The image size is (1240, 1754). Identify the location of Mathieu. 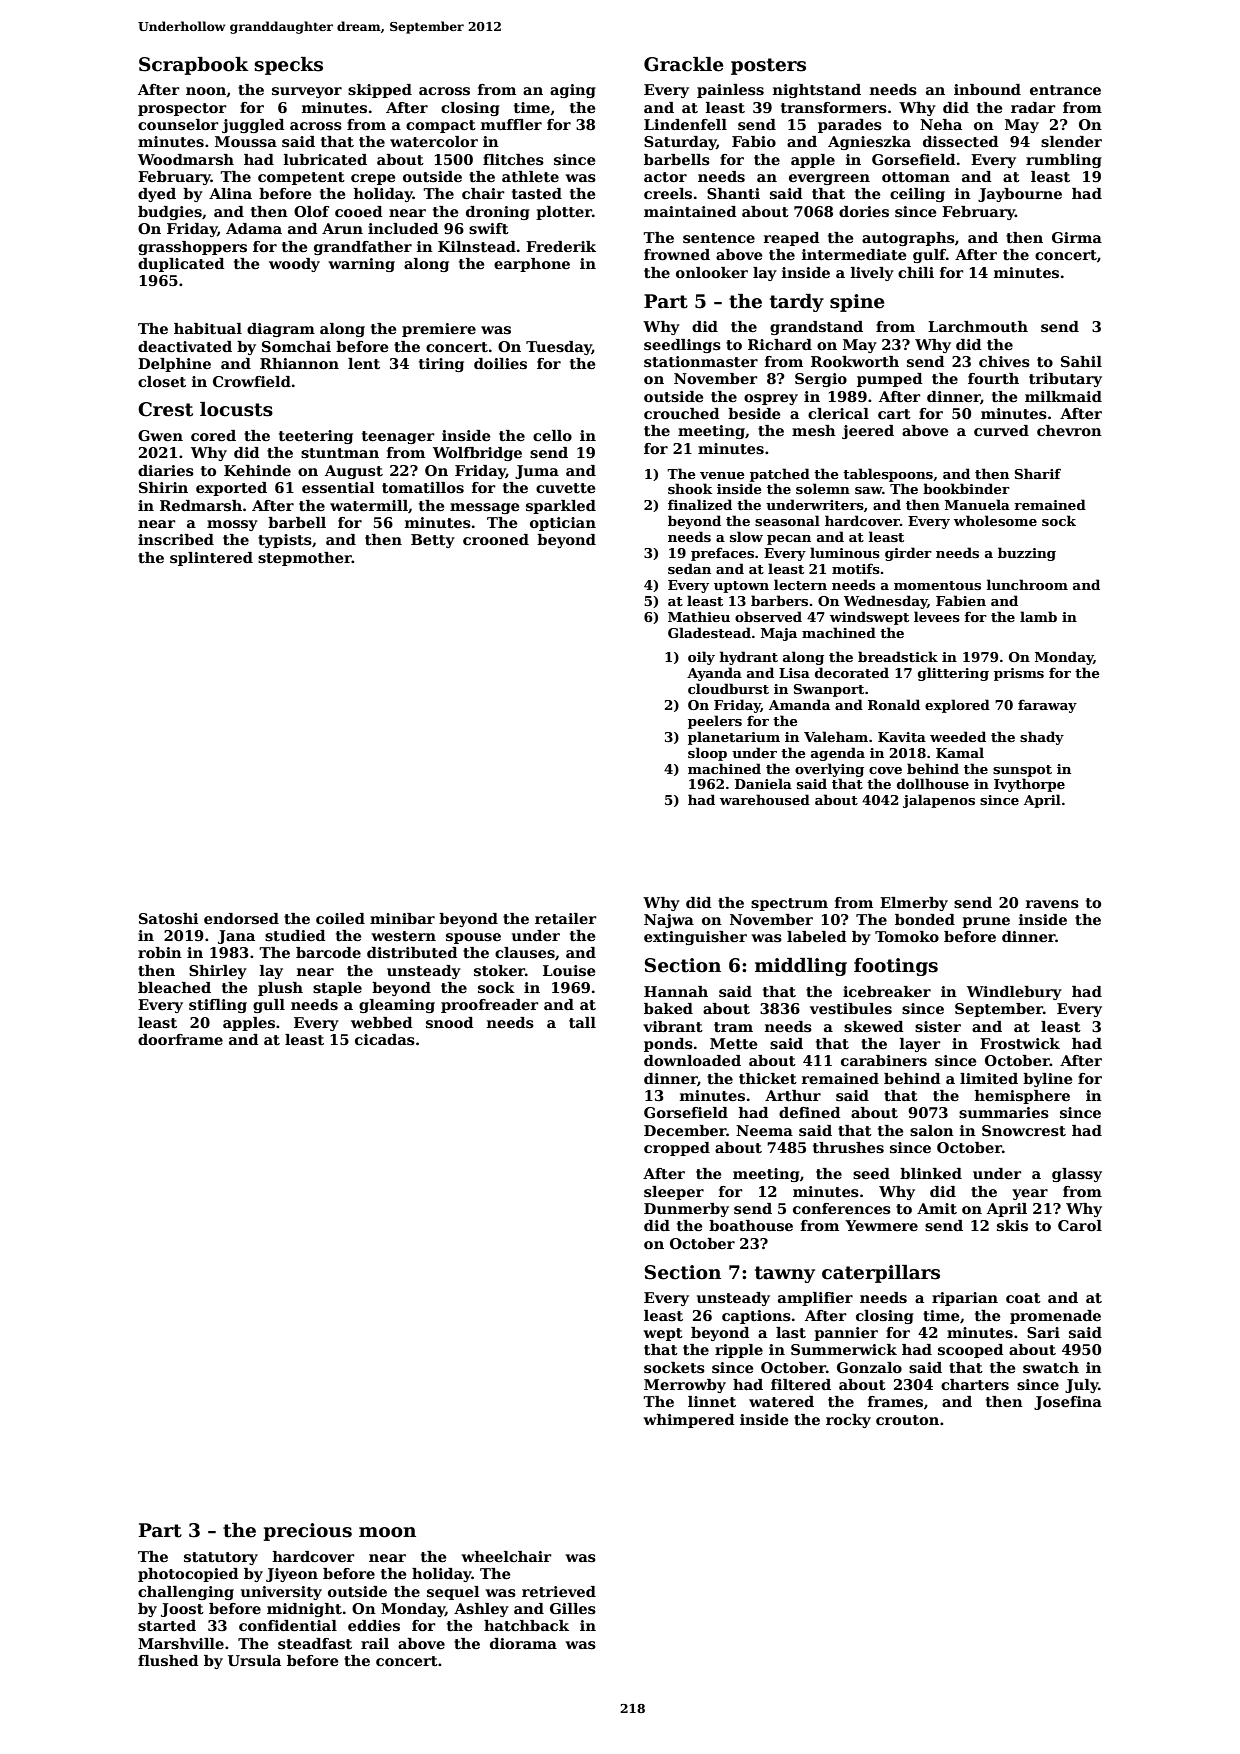
(699, 616).
